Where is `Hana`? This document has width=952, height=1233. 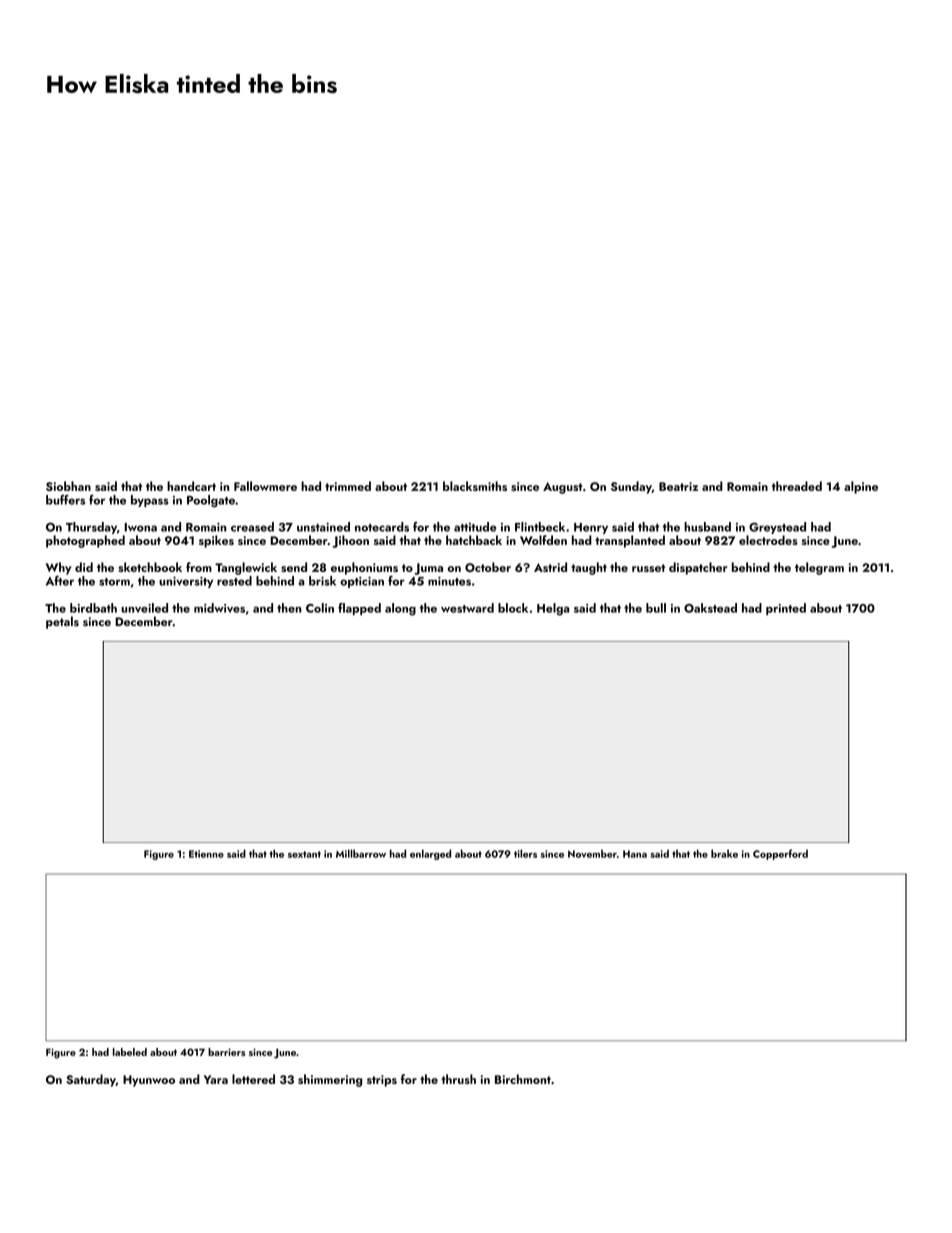 Hana is located at coordinates (635, 854).
